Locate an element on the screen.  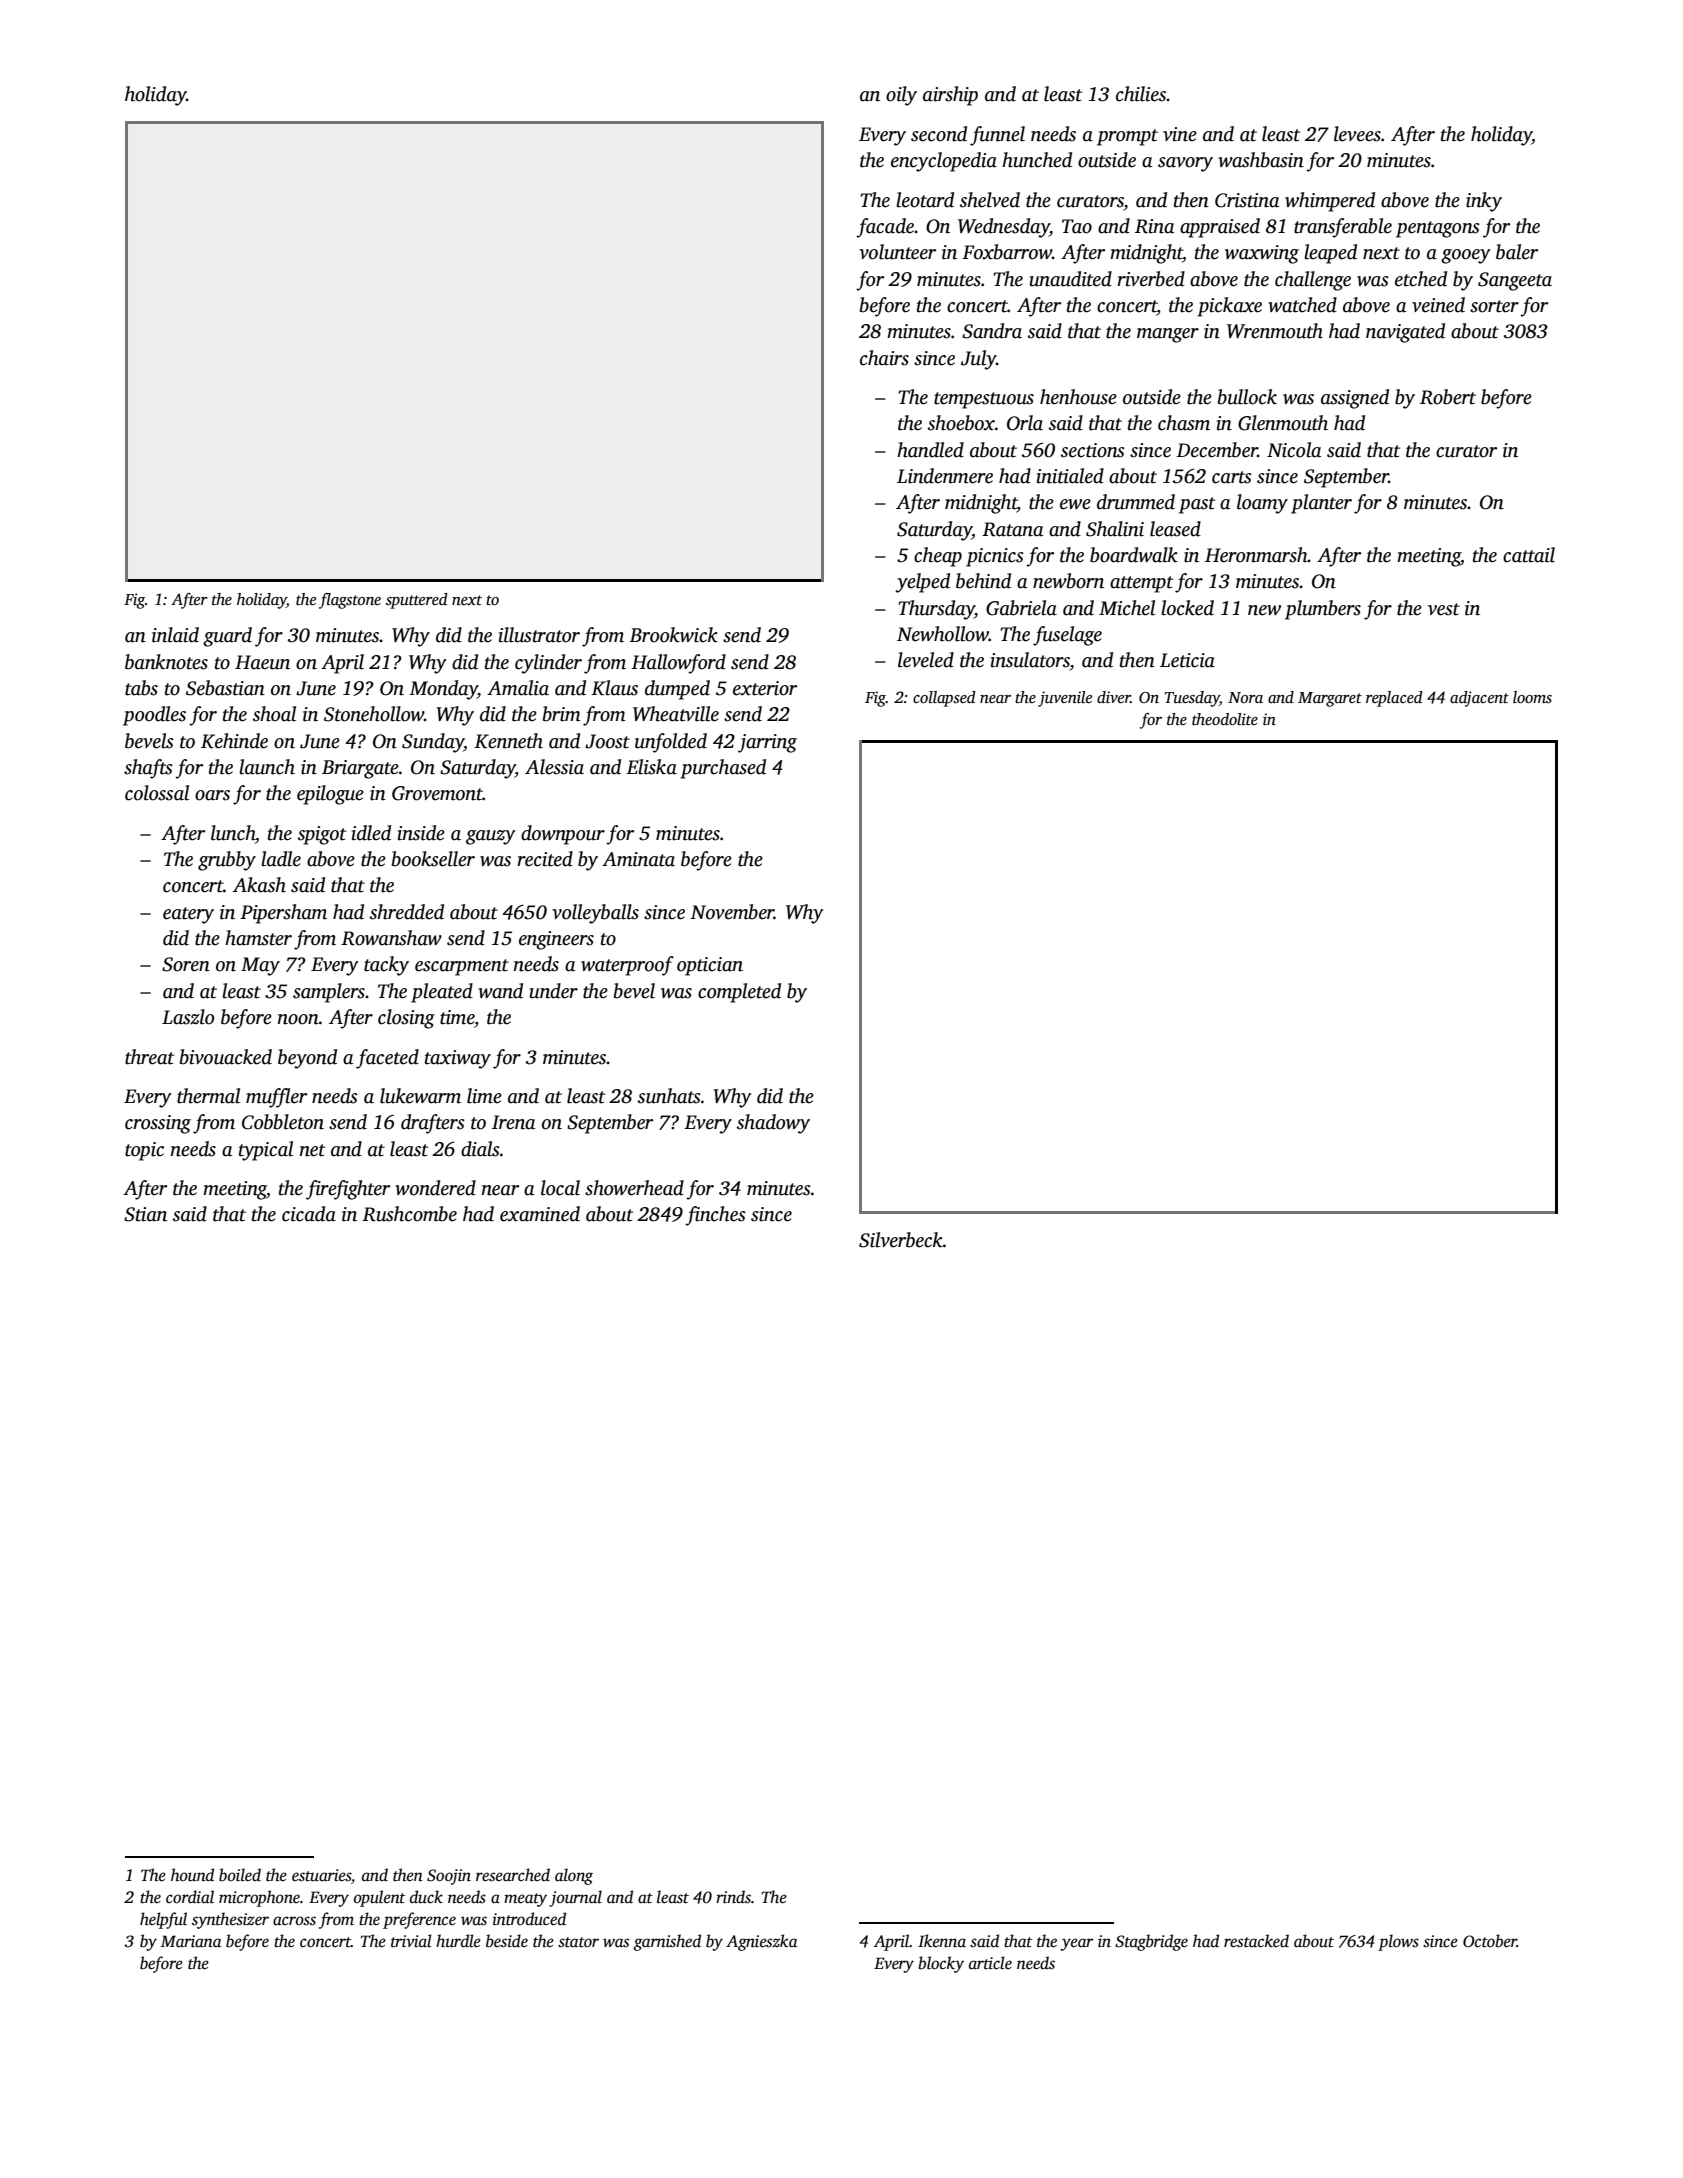
year is located at coordinates (1076, 1944).
